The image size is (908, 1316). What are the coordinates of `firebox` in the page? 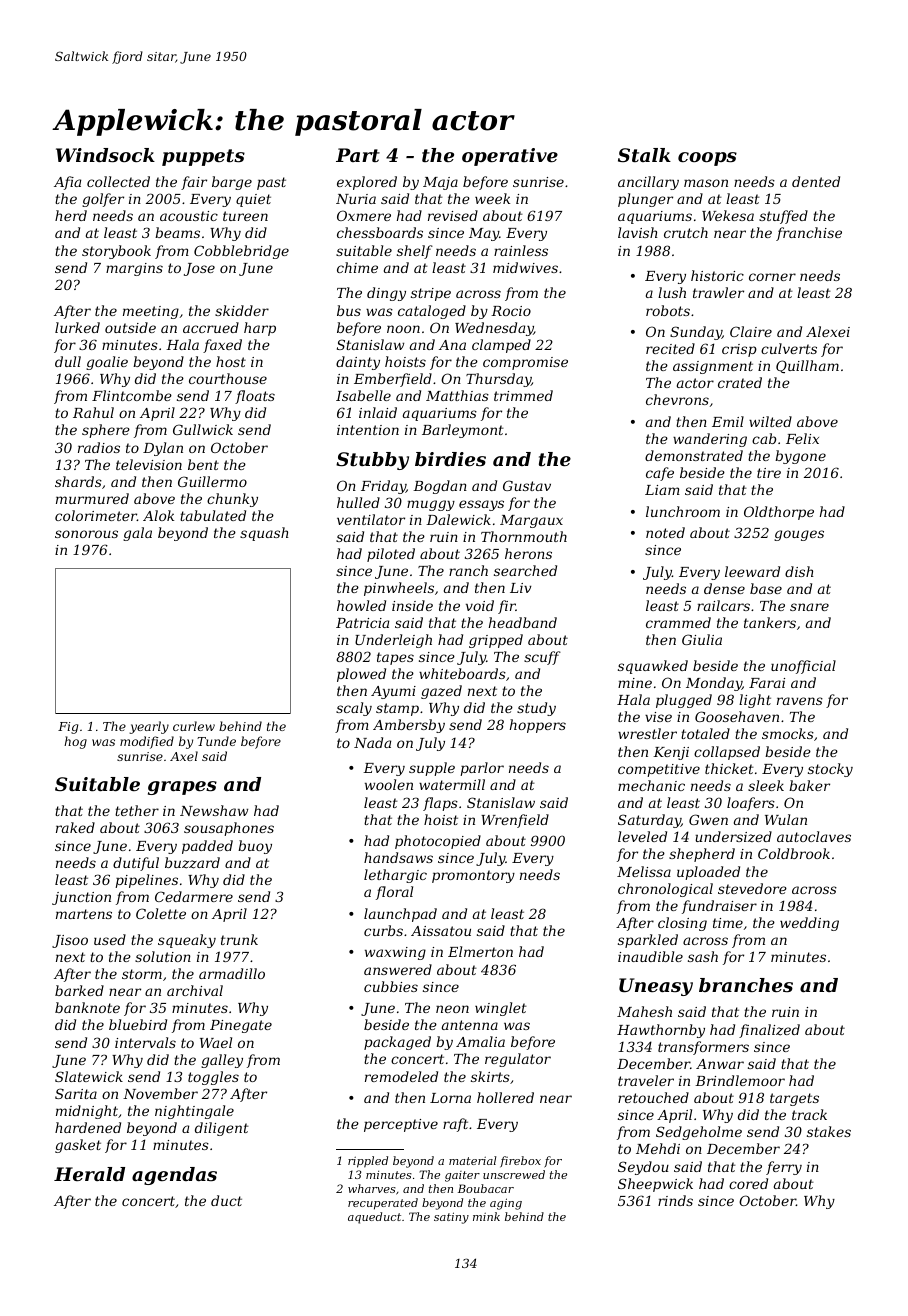 It's located at (520, 1162).
